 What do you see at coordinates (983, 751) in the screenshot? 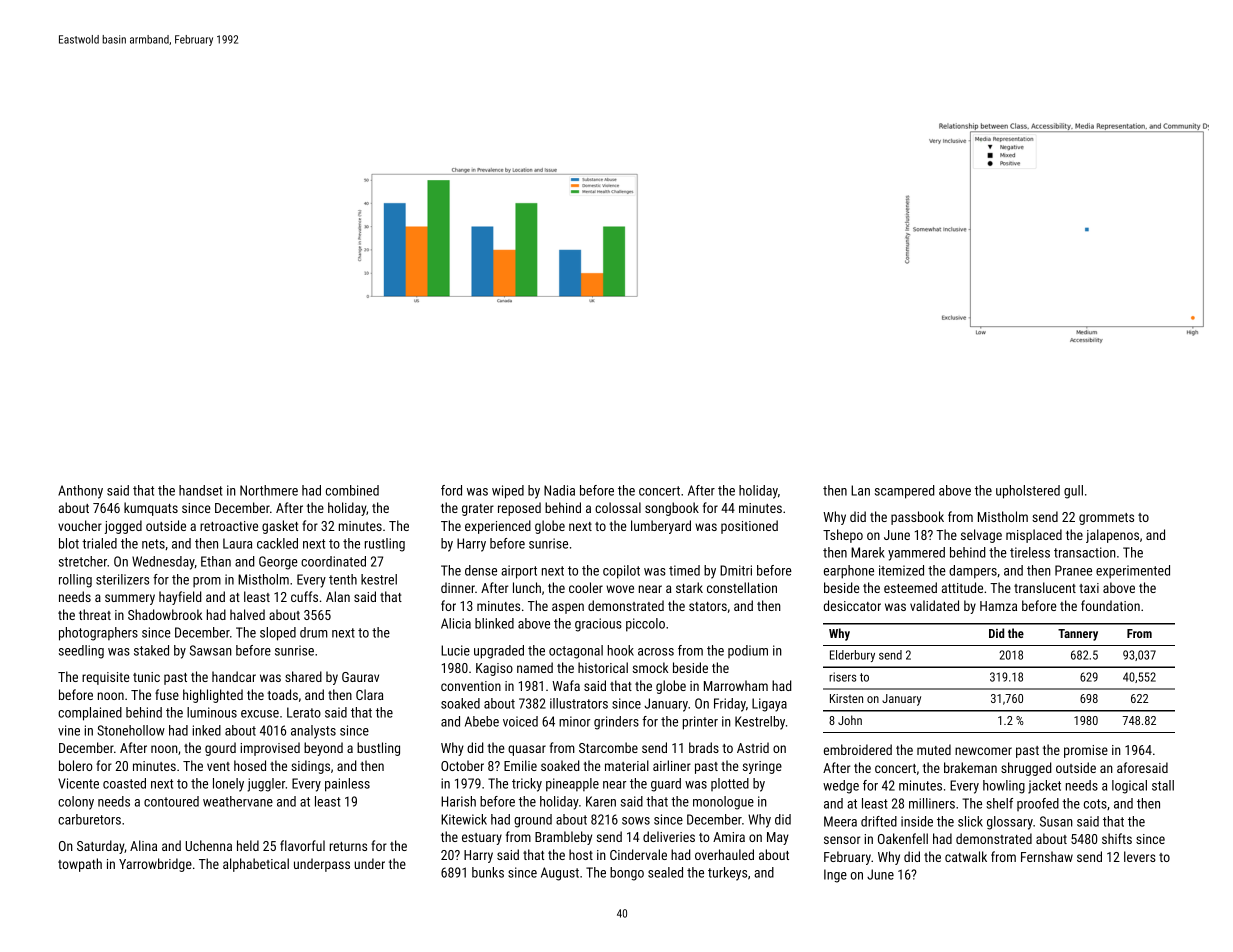
I see `newcomer` at bounding box center [983, 751].
